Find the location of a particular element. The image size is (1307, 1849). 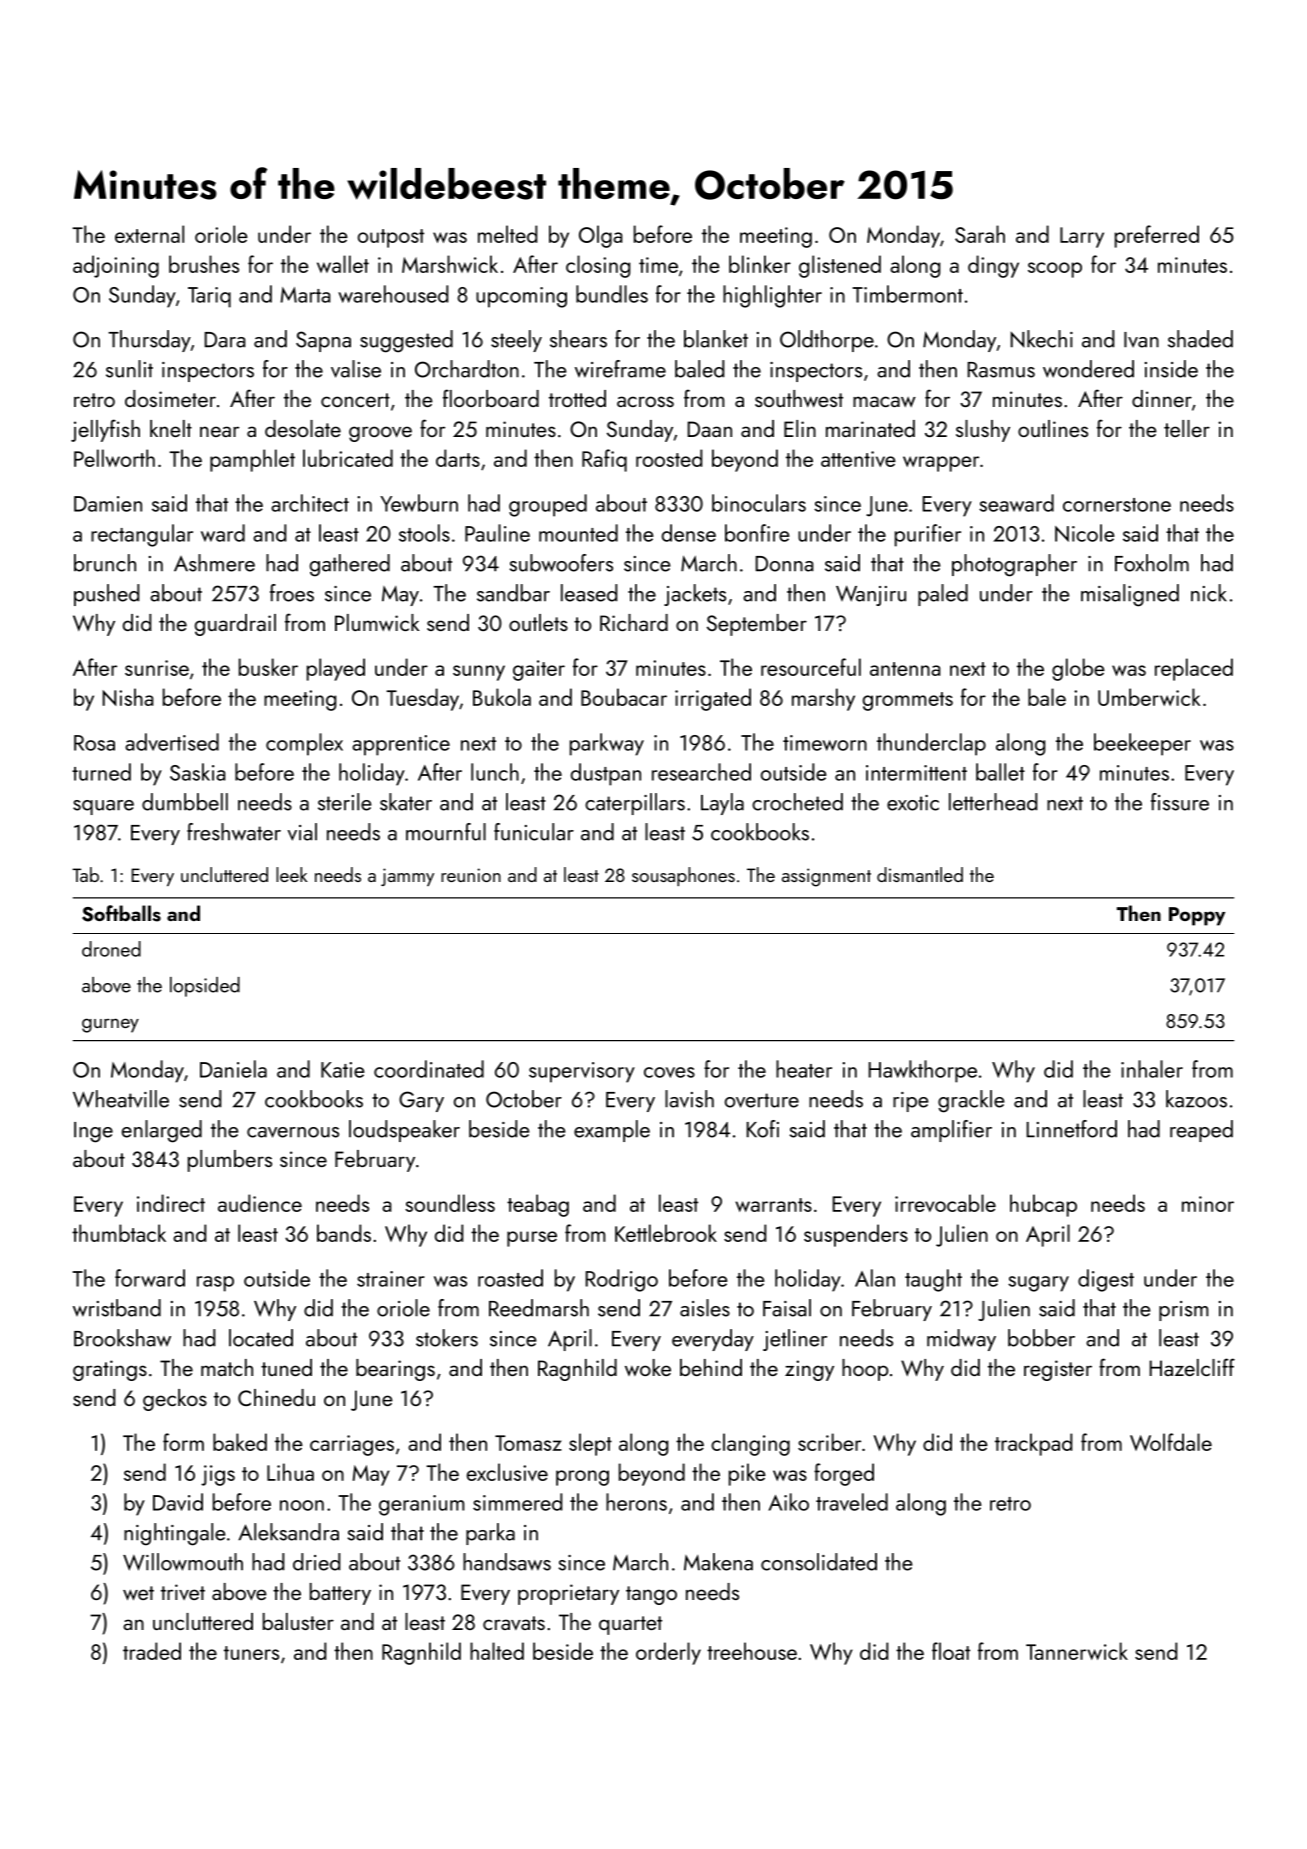

battery is located at coordinates (340, 1594).
